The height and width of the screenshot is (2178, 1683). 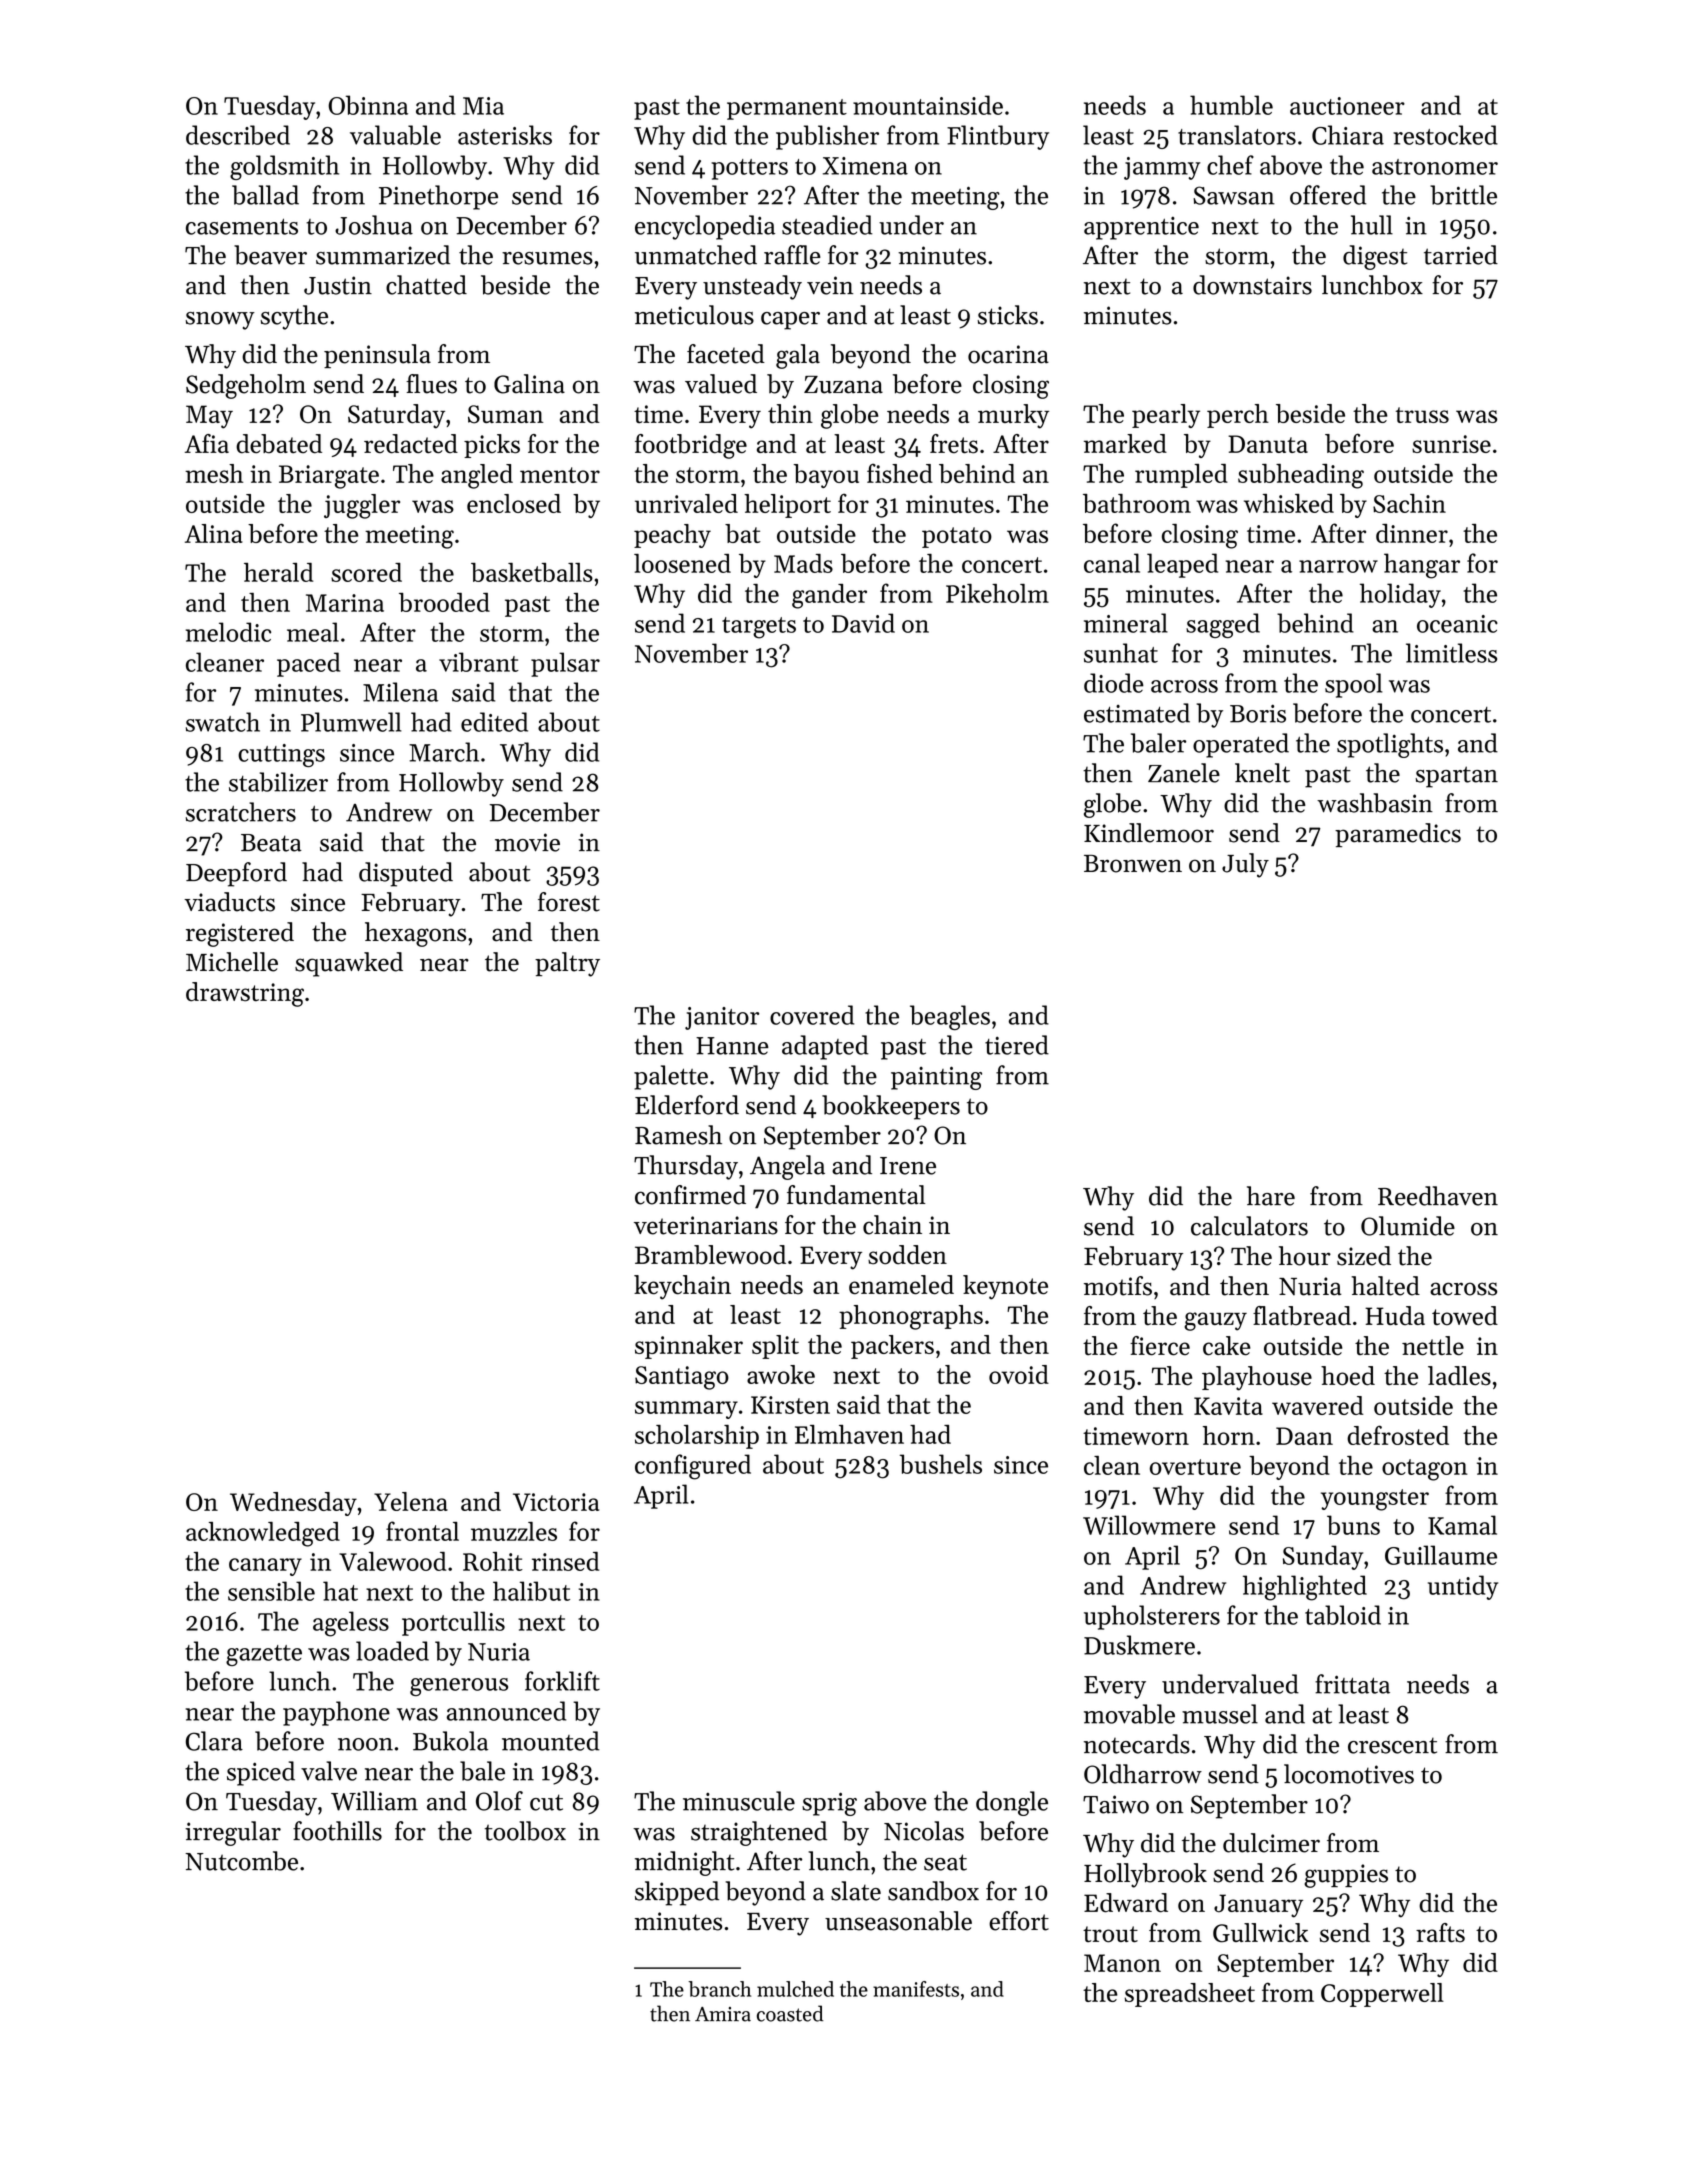 What do you see at coordinates (567, 964) in the screenshot?
I see `paltry` at bounding box center [567, 964].
